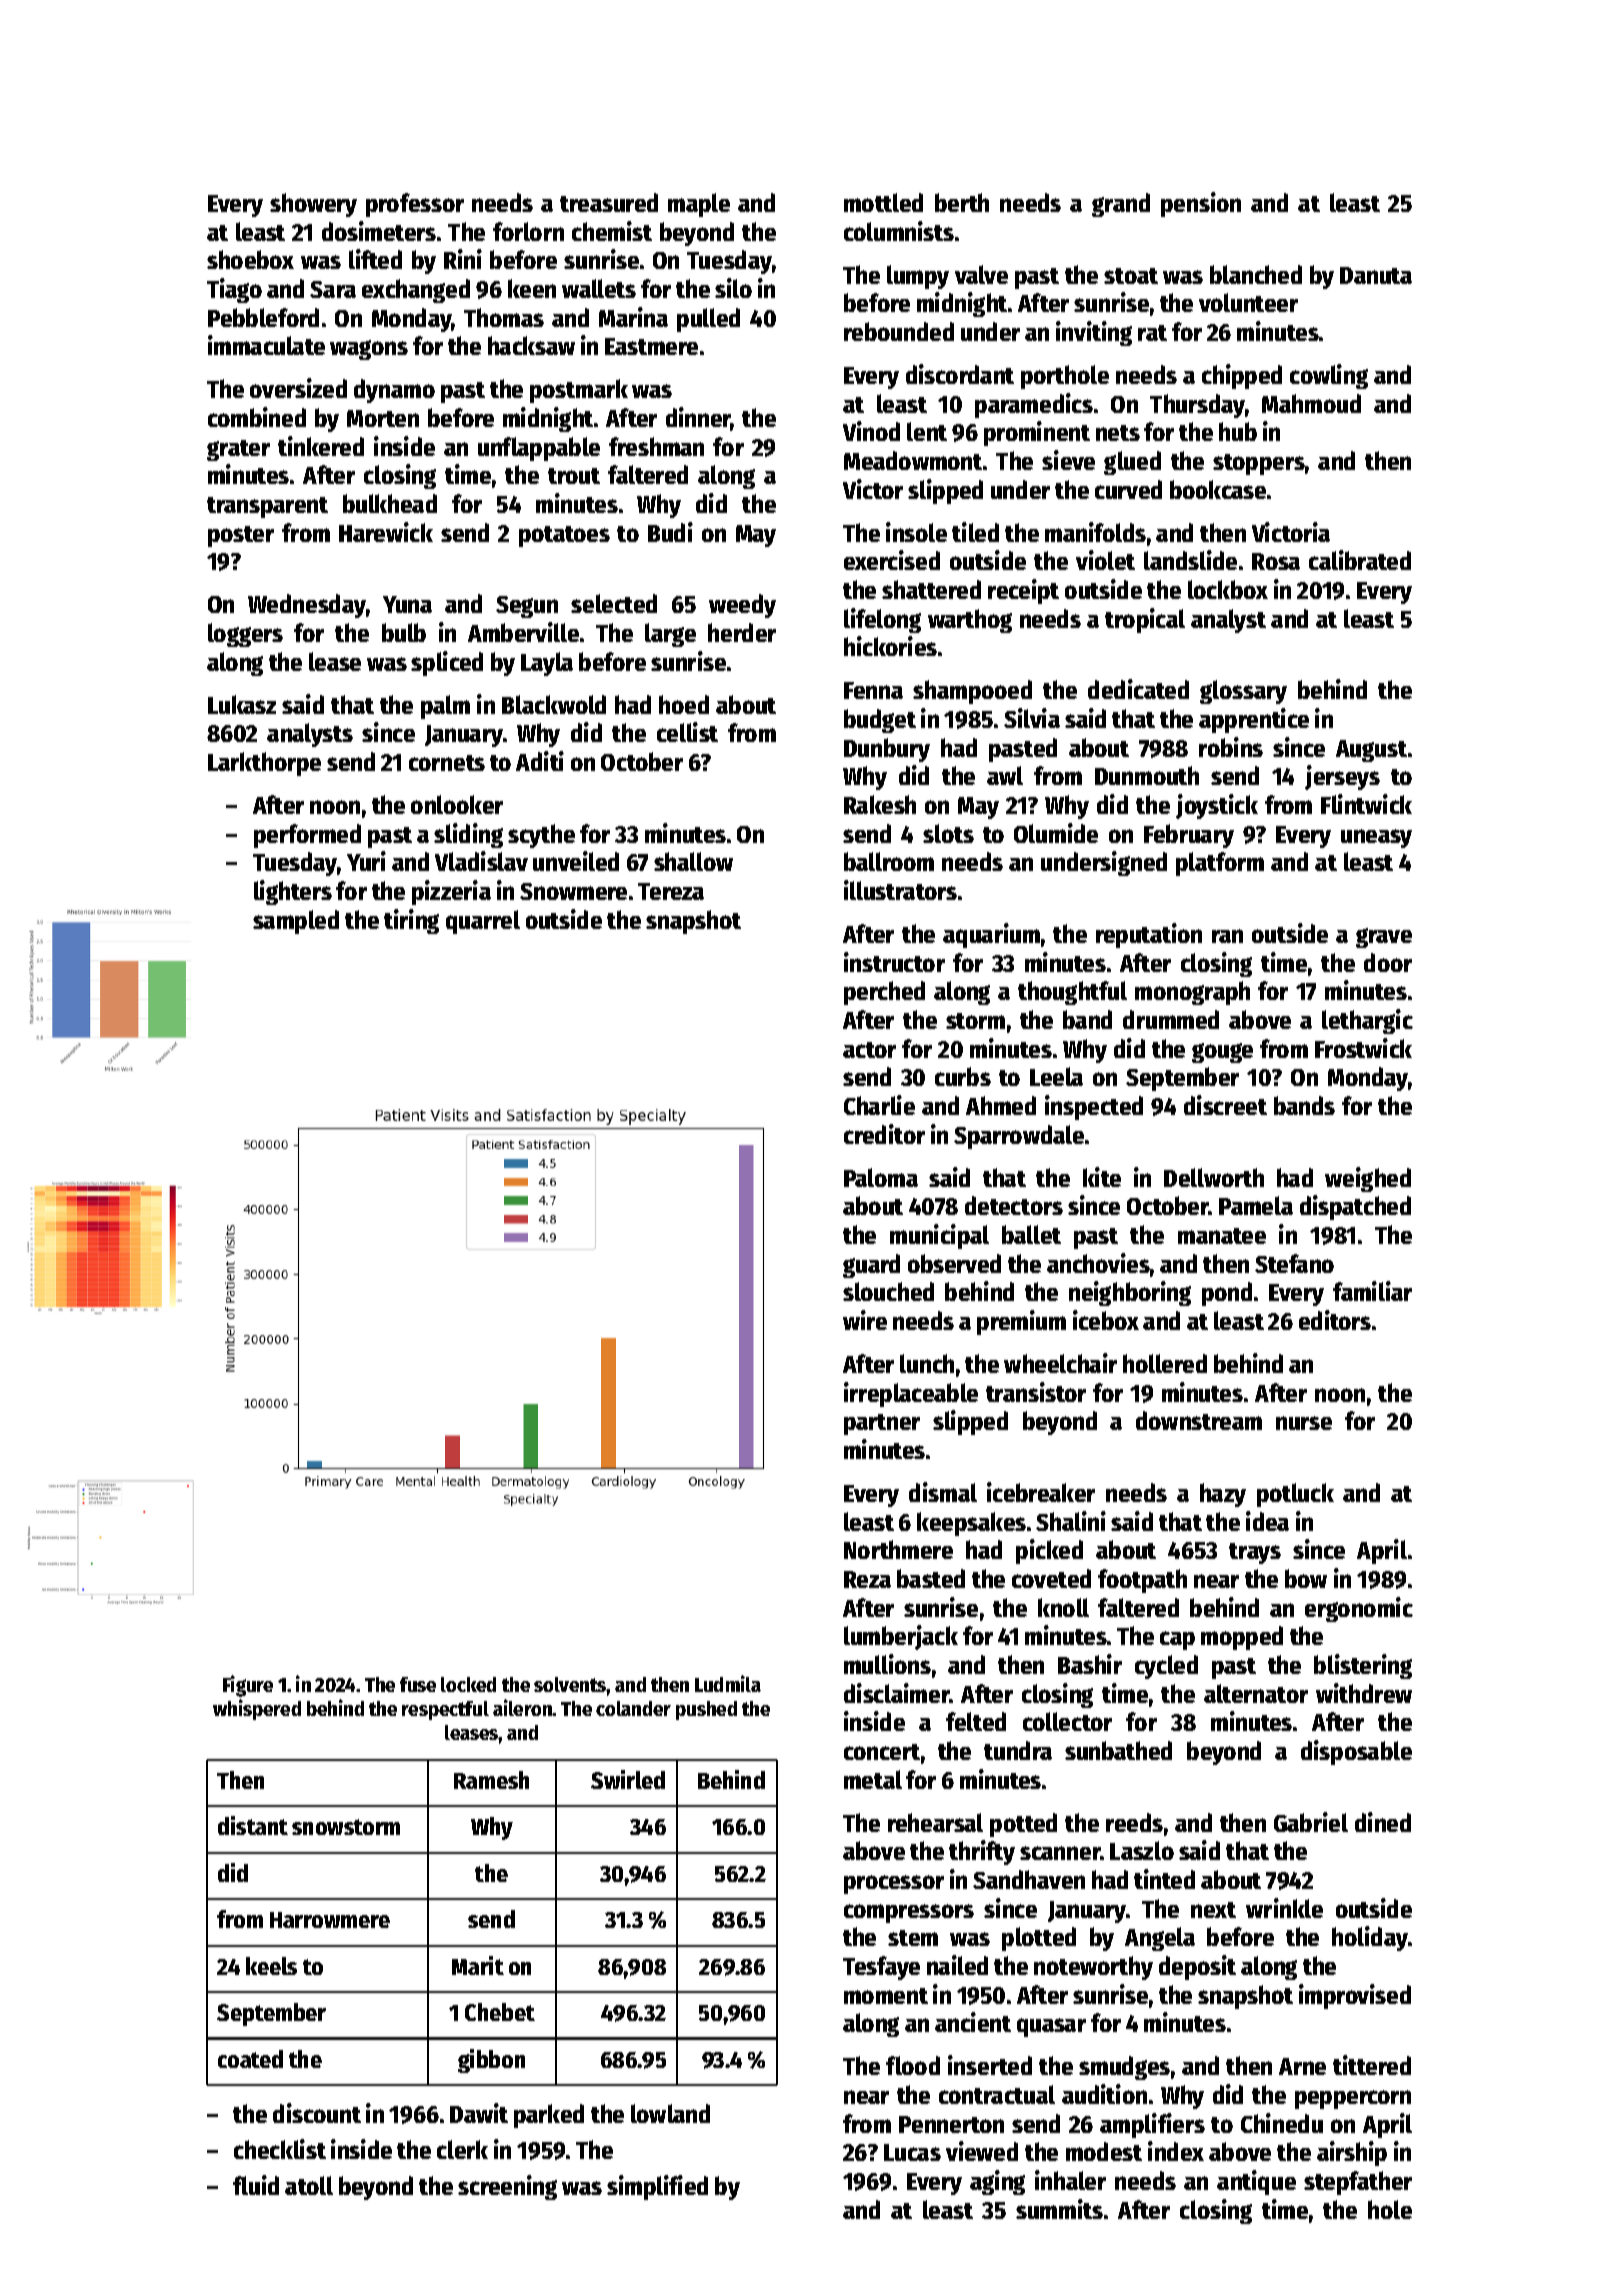 This screenshot has height=2292, width=1620. Describe the element at coordinates (1388, 962) in the screenshot. I see `door` at that location.
